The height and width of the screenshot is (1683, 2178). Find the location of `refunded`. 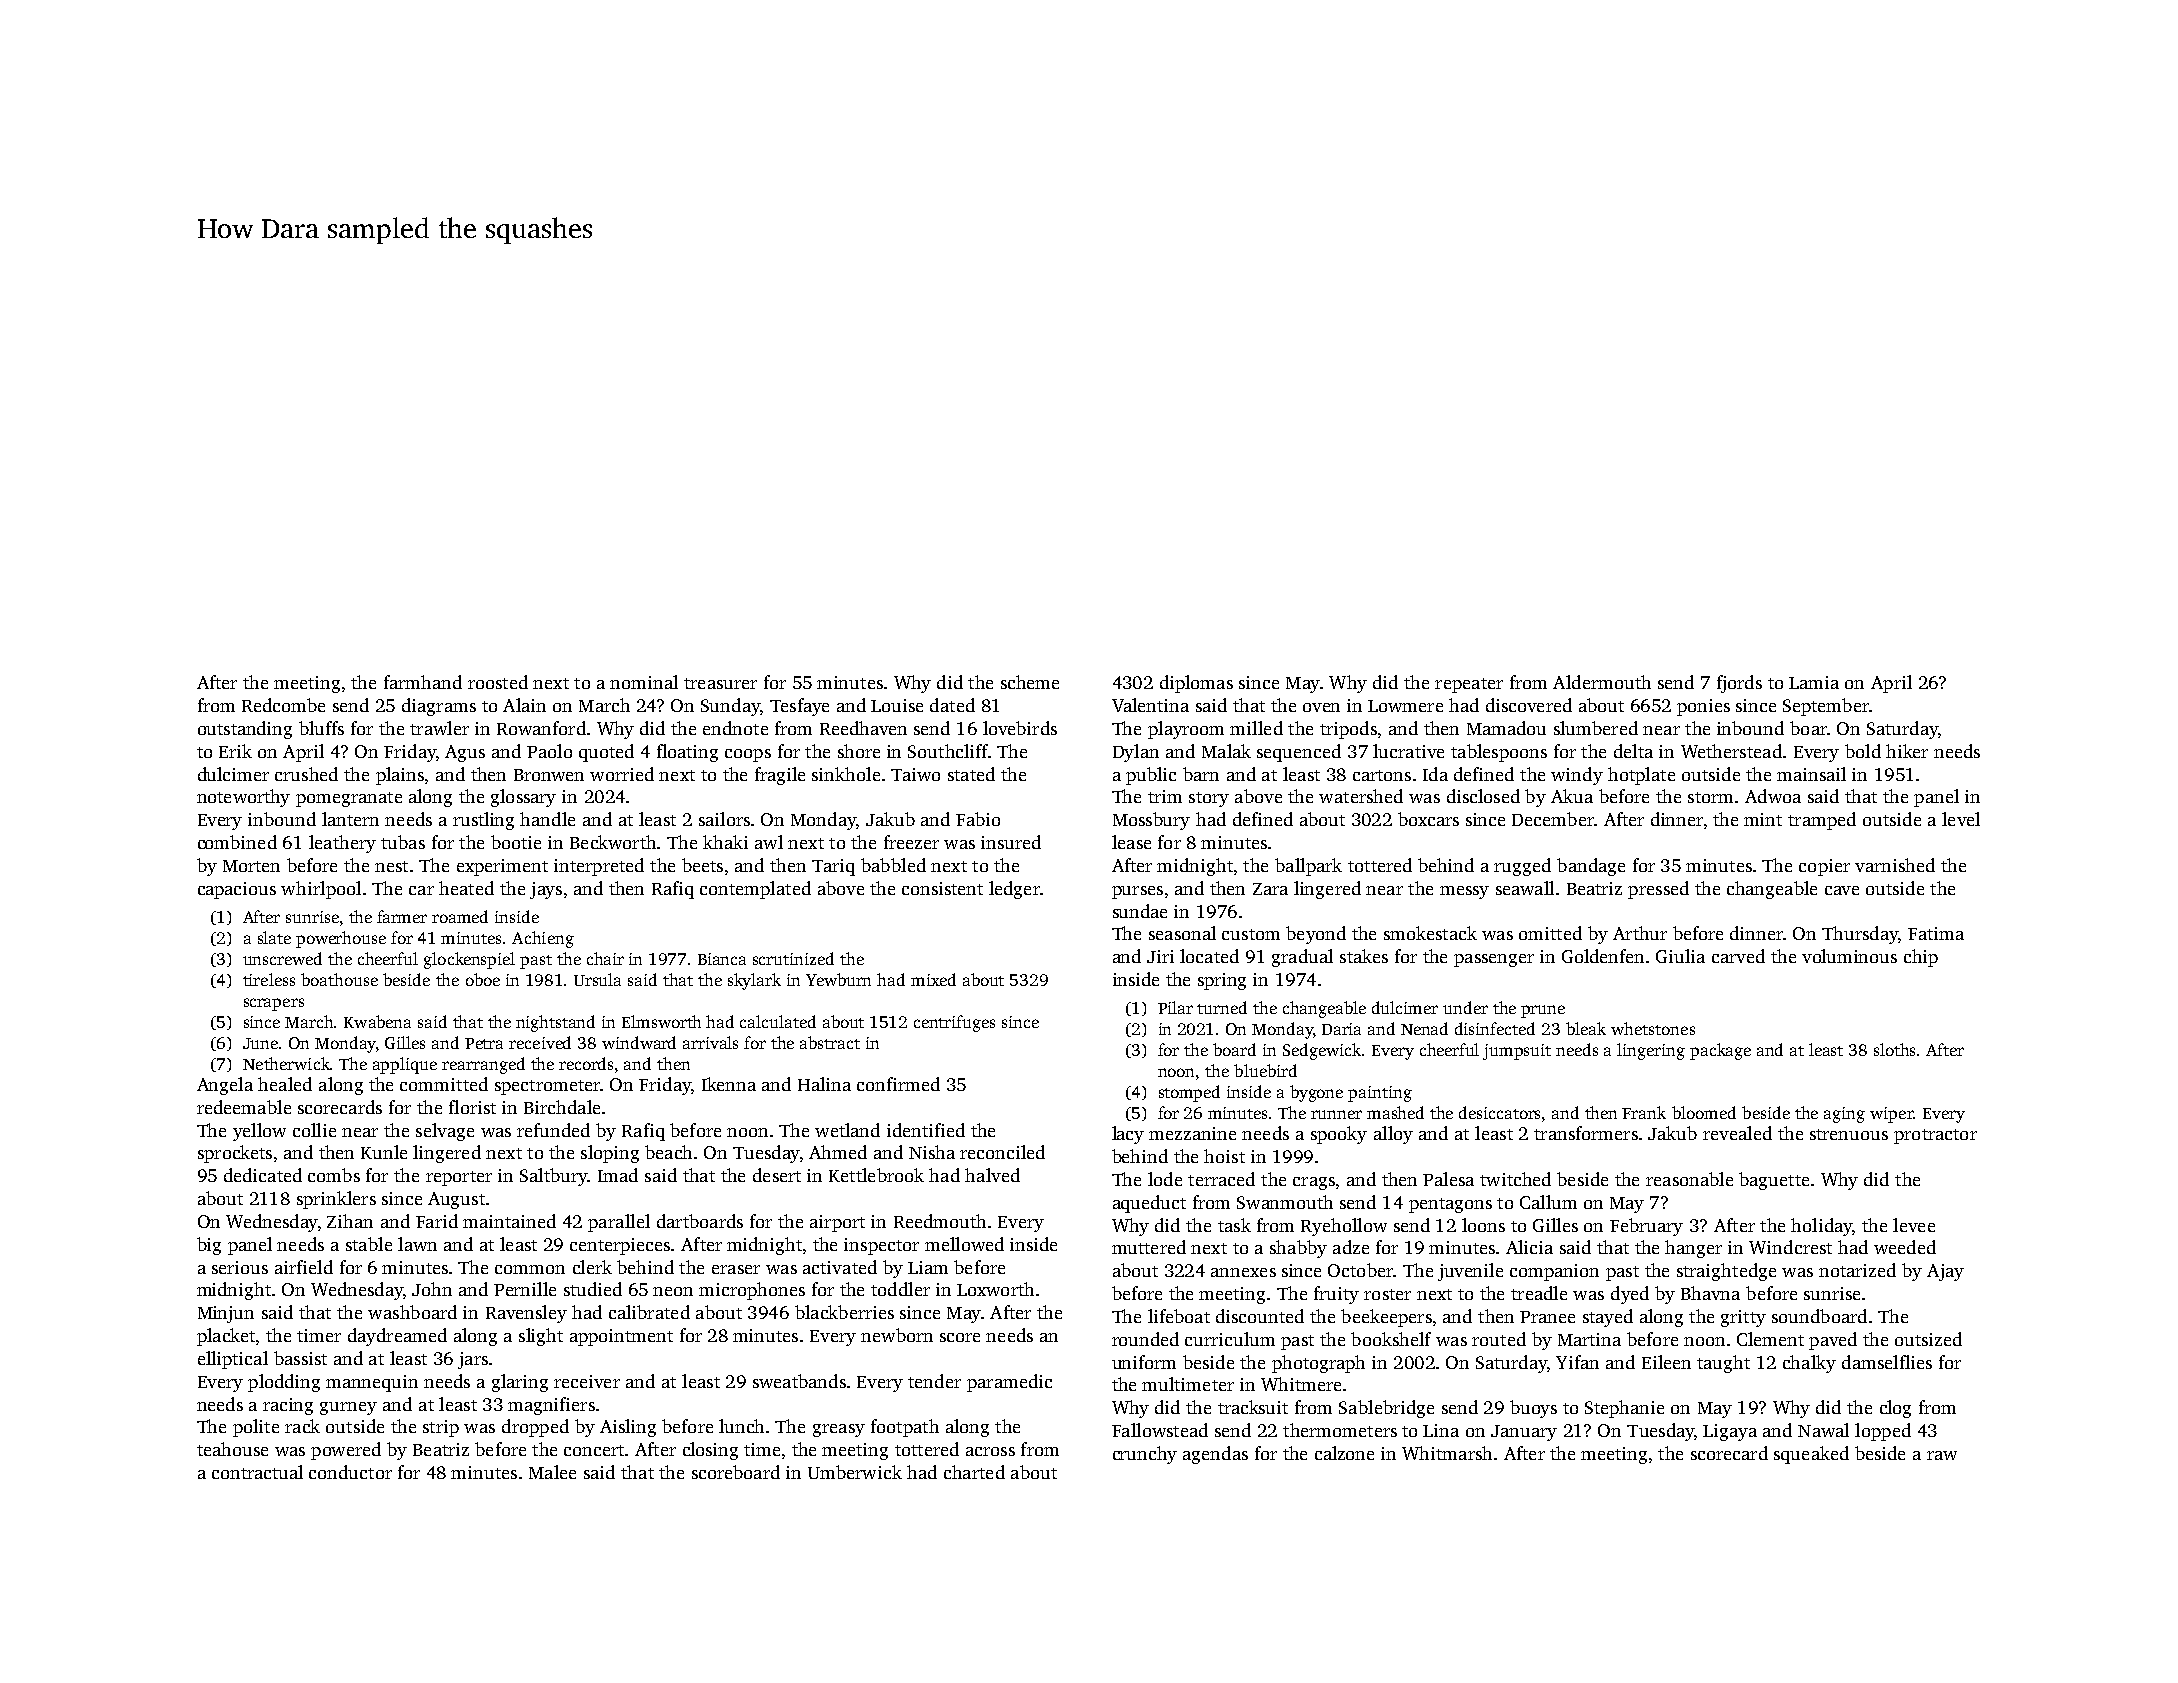

refunded is located at coordinates (553, 1130).
